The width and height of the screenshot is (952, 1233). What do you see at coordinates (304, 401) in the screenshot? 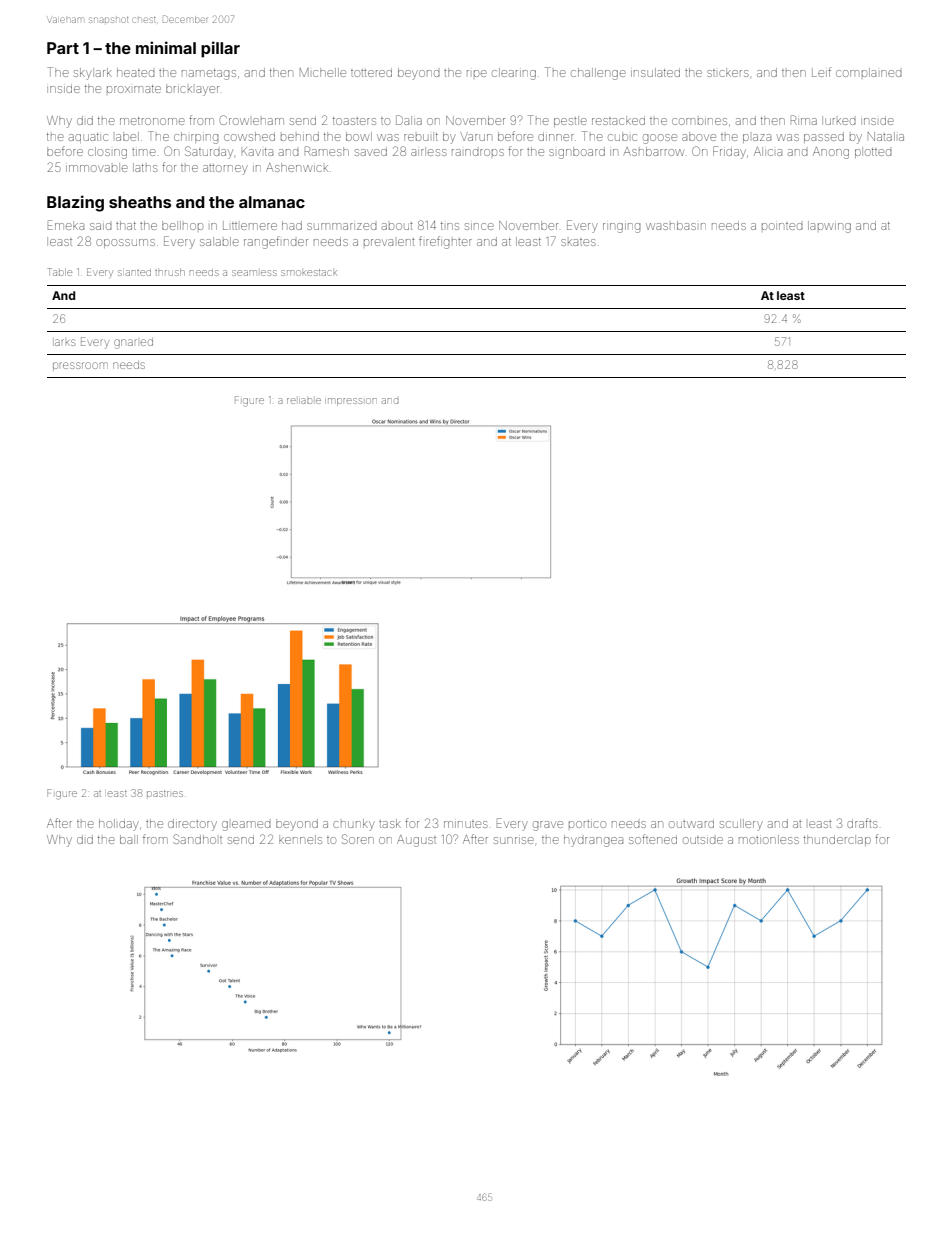
I see `reliable` at bounding box center [304, 401].
